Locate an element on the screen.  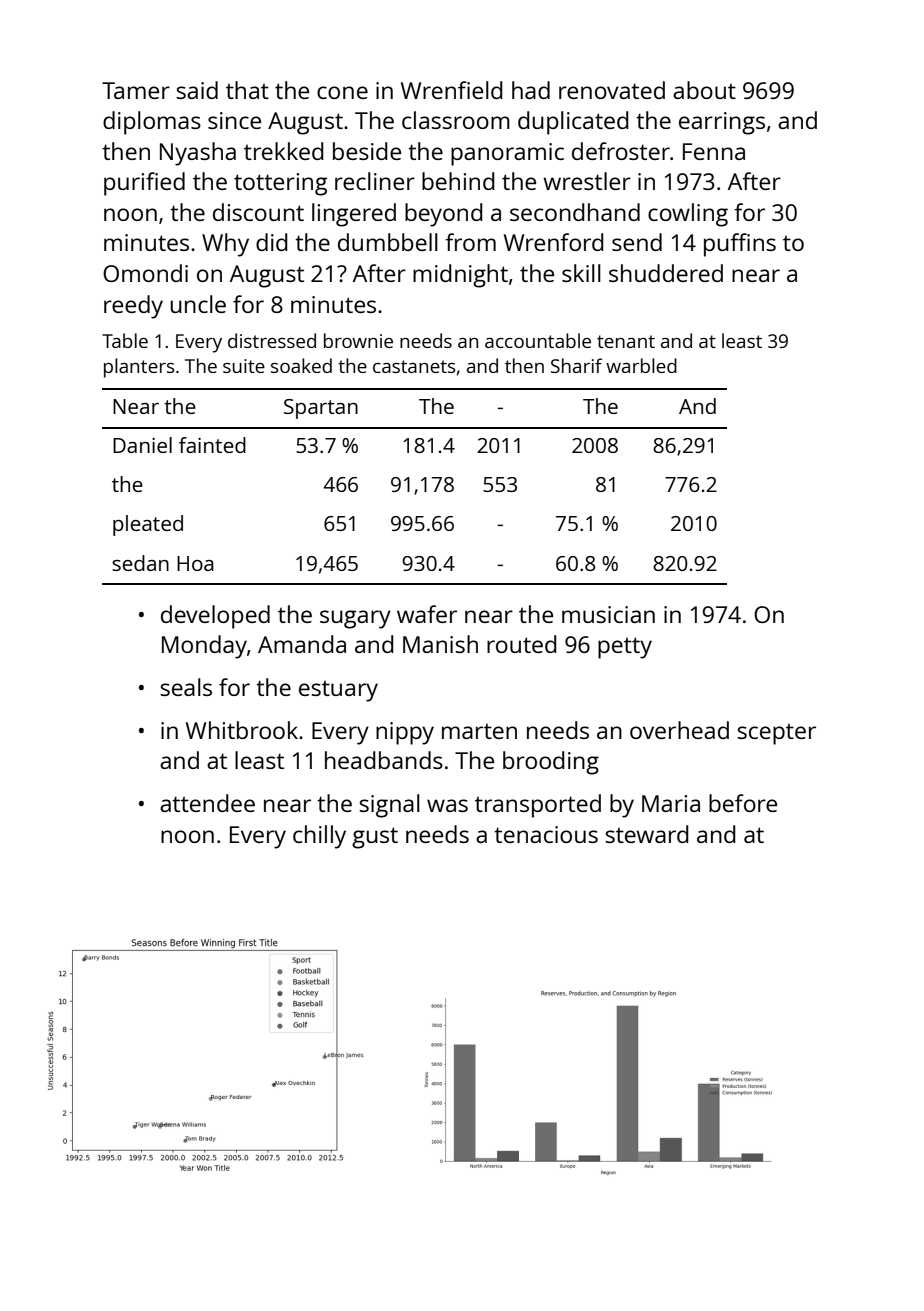
tenacious is located at coordinates (546, 834).
